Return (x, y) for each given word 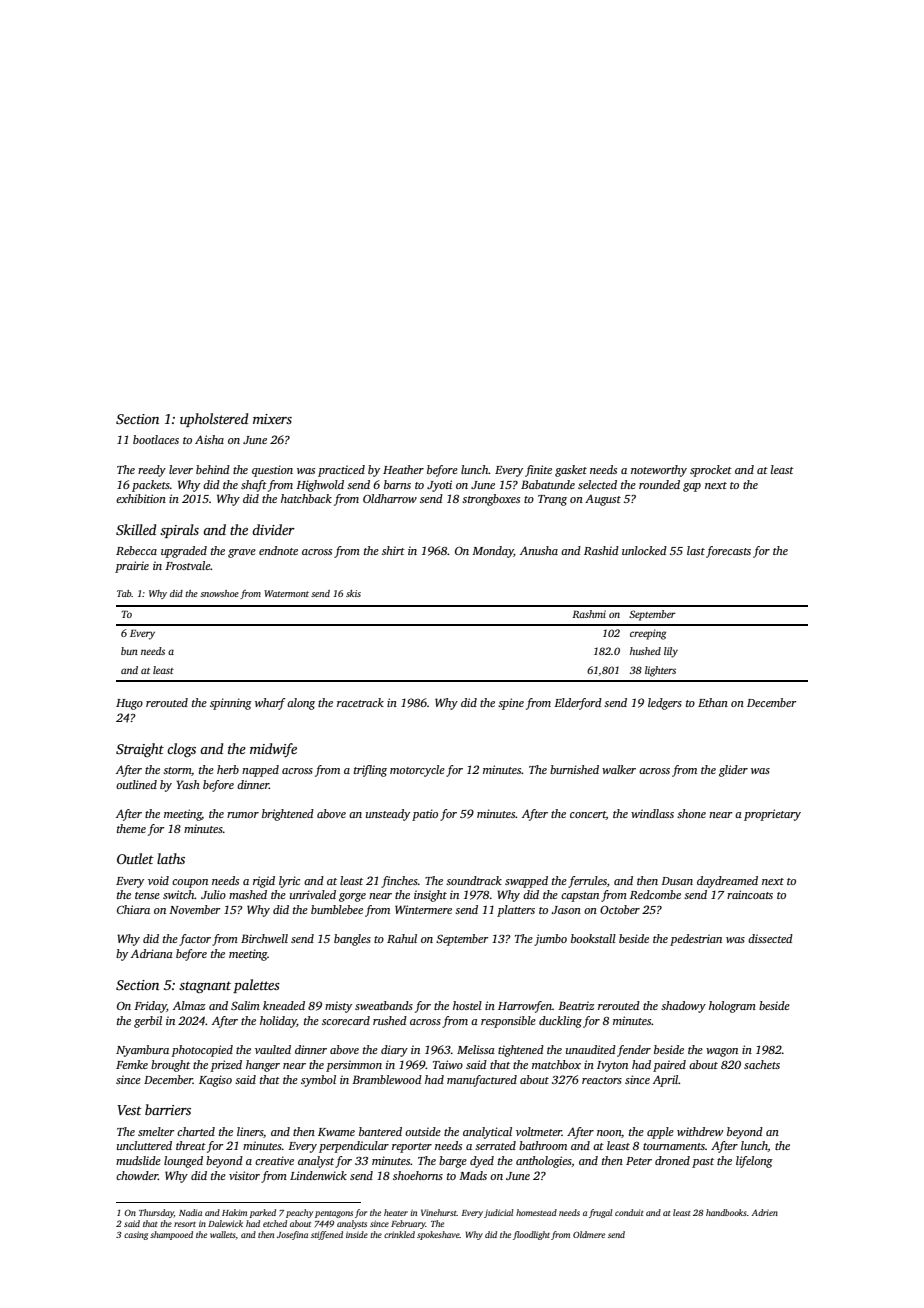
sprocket (711, 471)
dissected (770, 938)
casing (136, 1235)
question (272, 471)
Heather (403, 469)
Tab (124, 593)
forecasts (728, 552)
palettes (256, 986)
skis (353, 593)
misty (338, 1007)
